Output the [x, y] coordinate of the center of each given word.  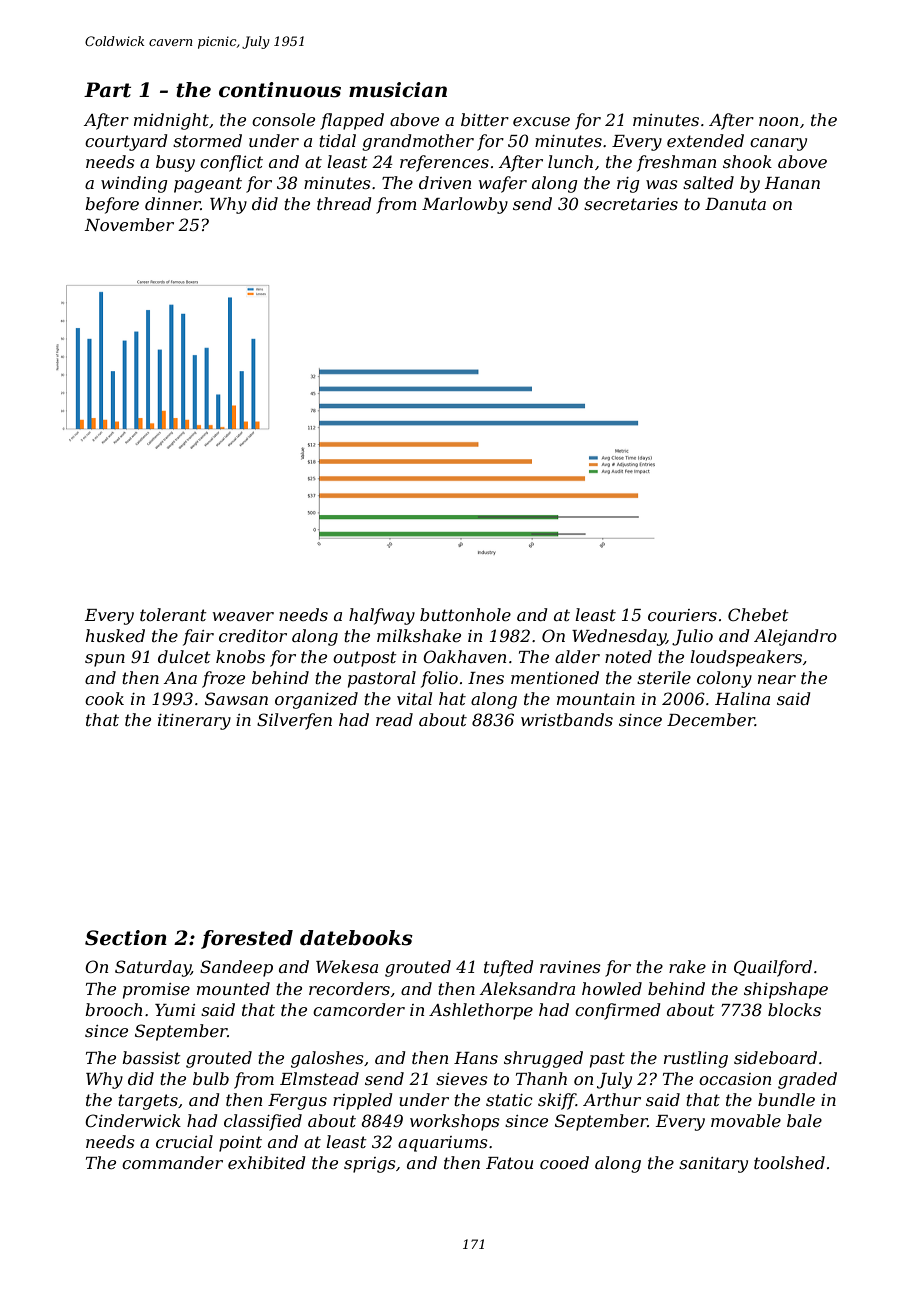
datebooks [356, 938]
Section [126, 938]
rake [687, 966]
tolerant [173, 614]
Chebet [758, 614]
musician [398, 90]
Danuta [735, 204]
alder [577, 656]
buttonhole [465, 614]
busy [175, 163]
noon [778, 121]
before [112, 205]
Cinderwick [133, 1120]
